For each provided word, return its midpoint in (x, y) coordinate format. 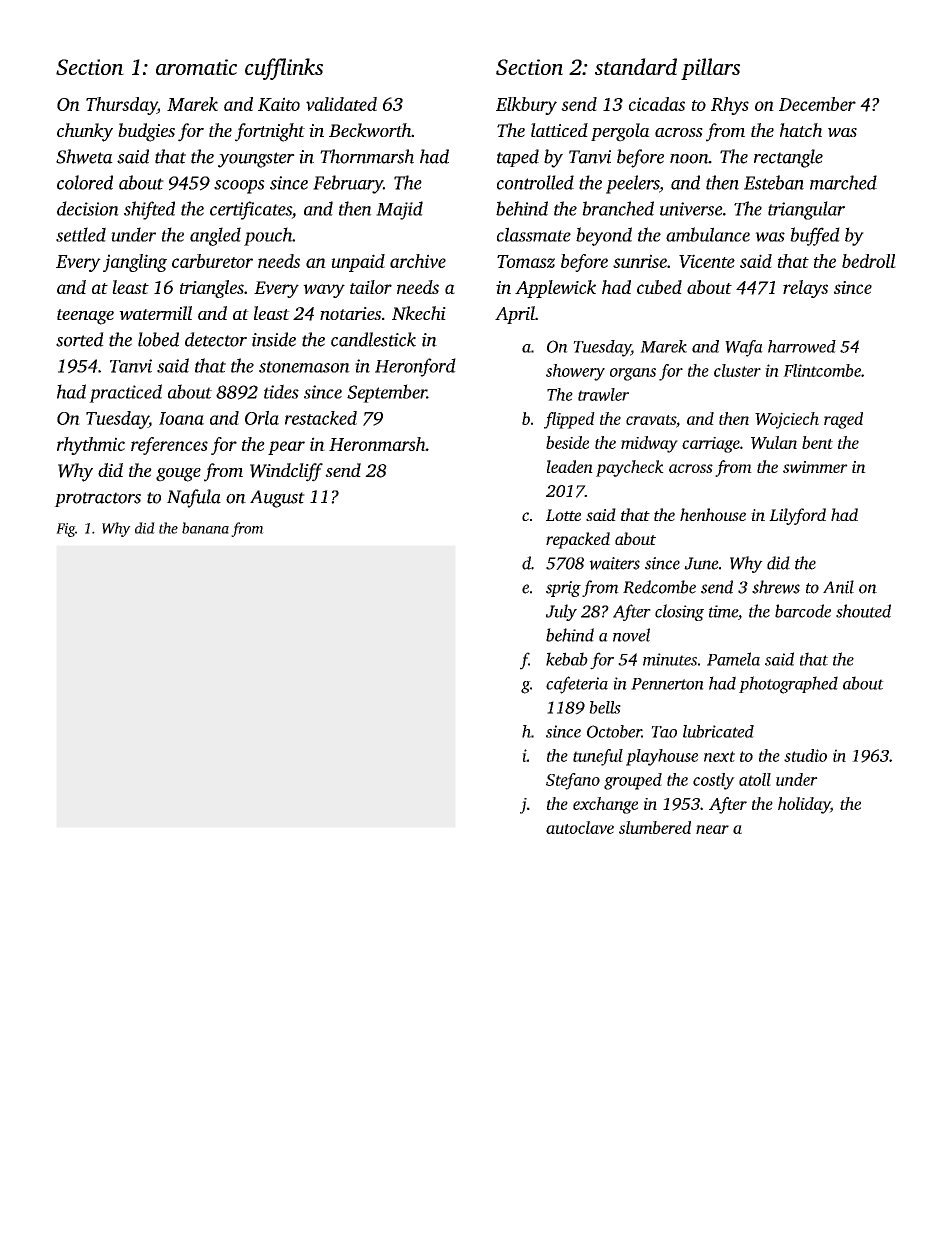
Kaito (279, 104)
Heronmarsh (377, 444)
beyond (604, 236)
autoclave (580, 827)
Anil (838, 587)
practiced (125, 393)
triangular (806, 210)
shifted (149, 210)
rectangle (788, 158)
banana (205, 528)
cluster (737, 370)
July (561, 612)
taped (518, 158)
